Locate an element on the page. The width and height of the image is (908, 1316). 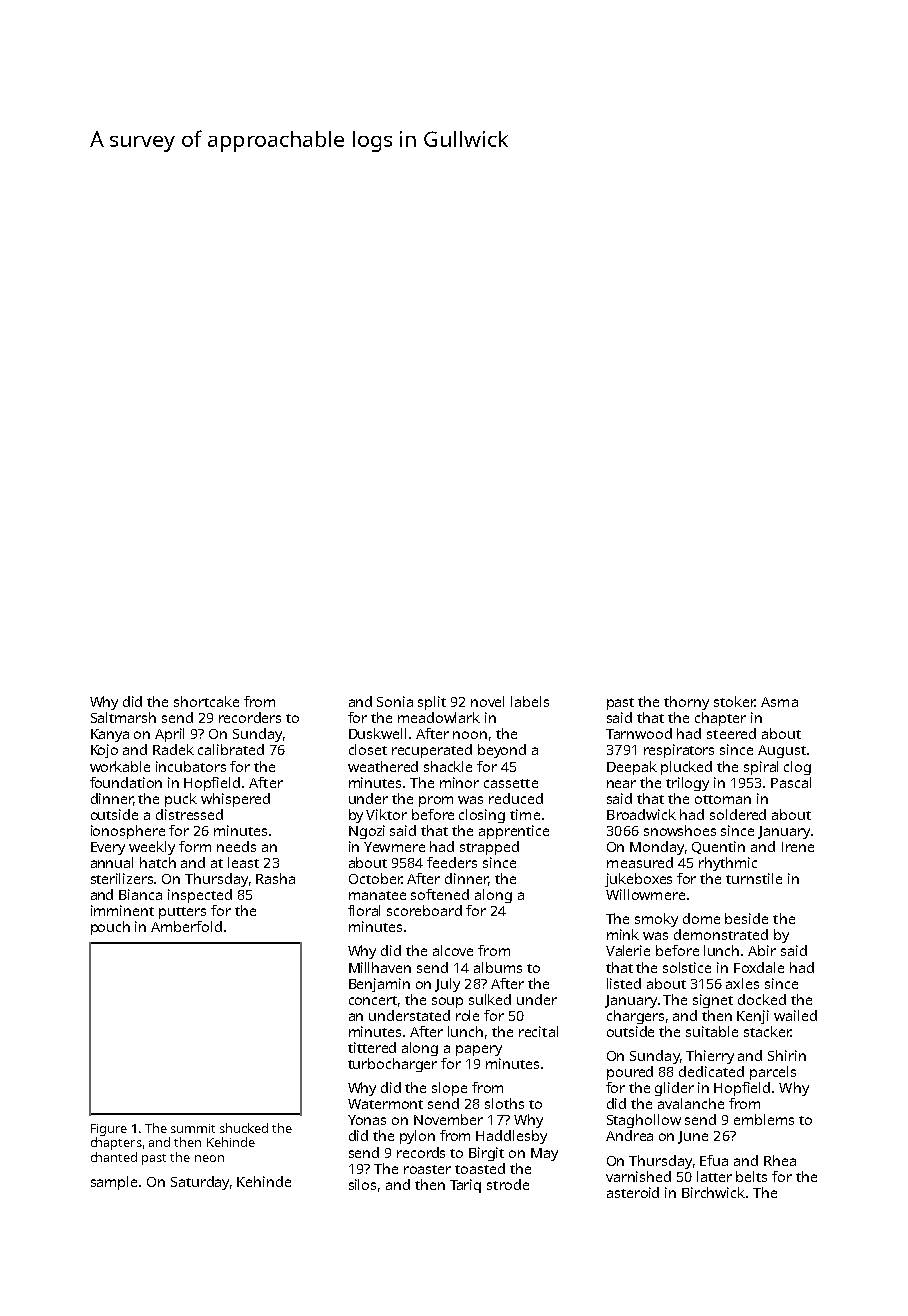
shortcake is located at coordinates (206, 701).
